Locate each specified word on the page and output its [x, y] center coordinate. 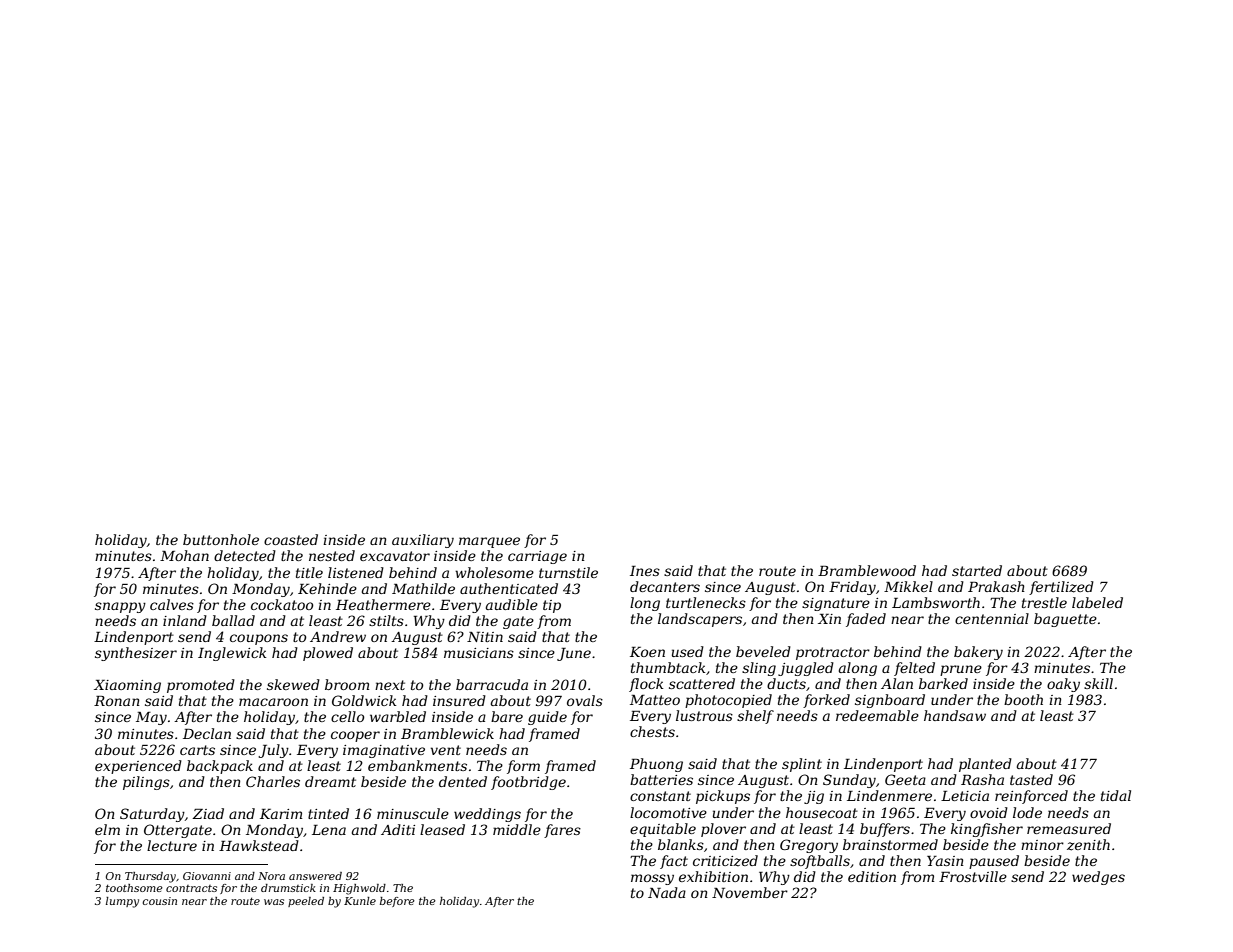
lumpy [122, 902]
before [397, 902]
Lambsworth [936, 602]
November [750, 892]
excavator [395, 556]
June [574, 654]
